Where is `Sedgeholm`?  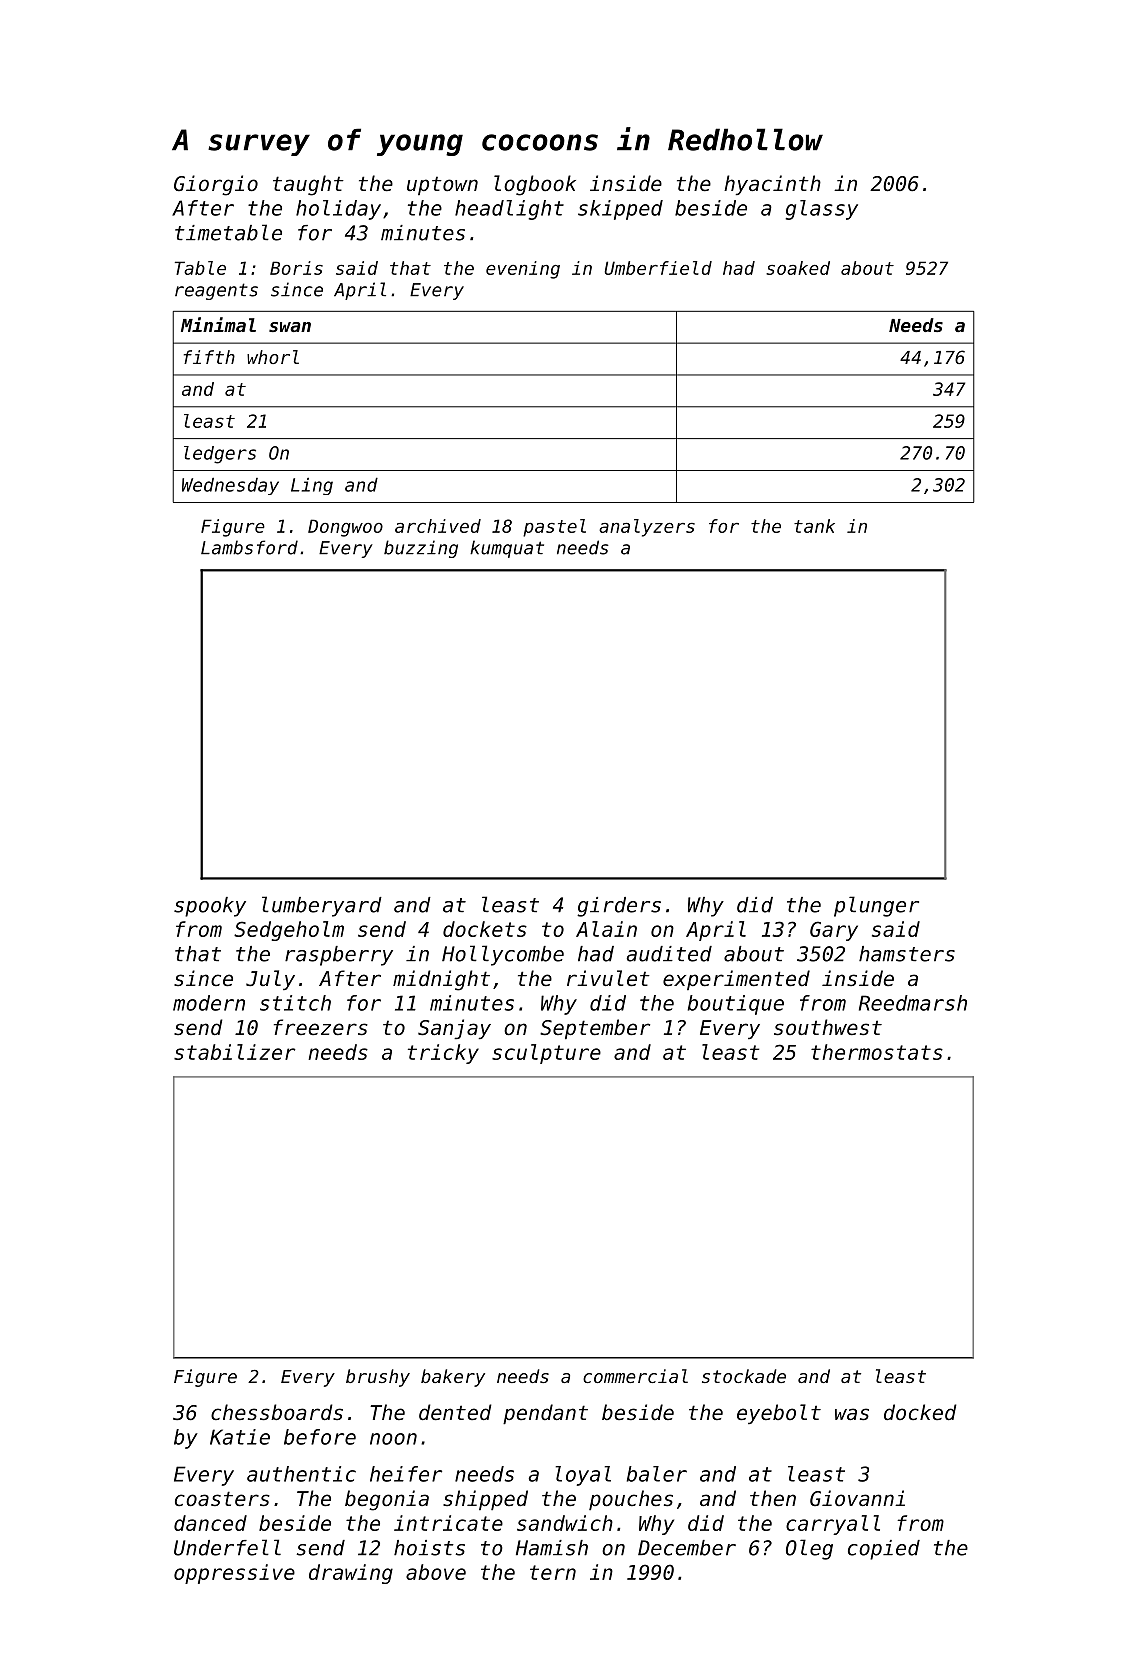
Sedgeholm is located at coordinates (289, 931).
